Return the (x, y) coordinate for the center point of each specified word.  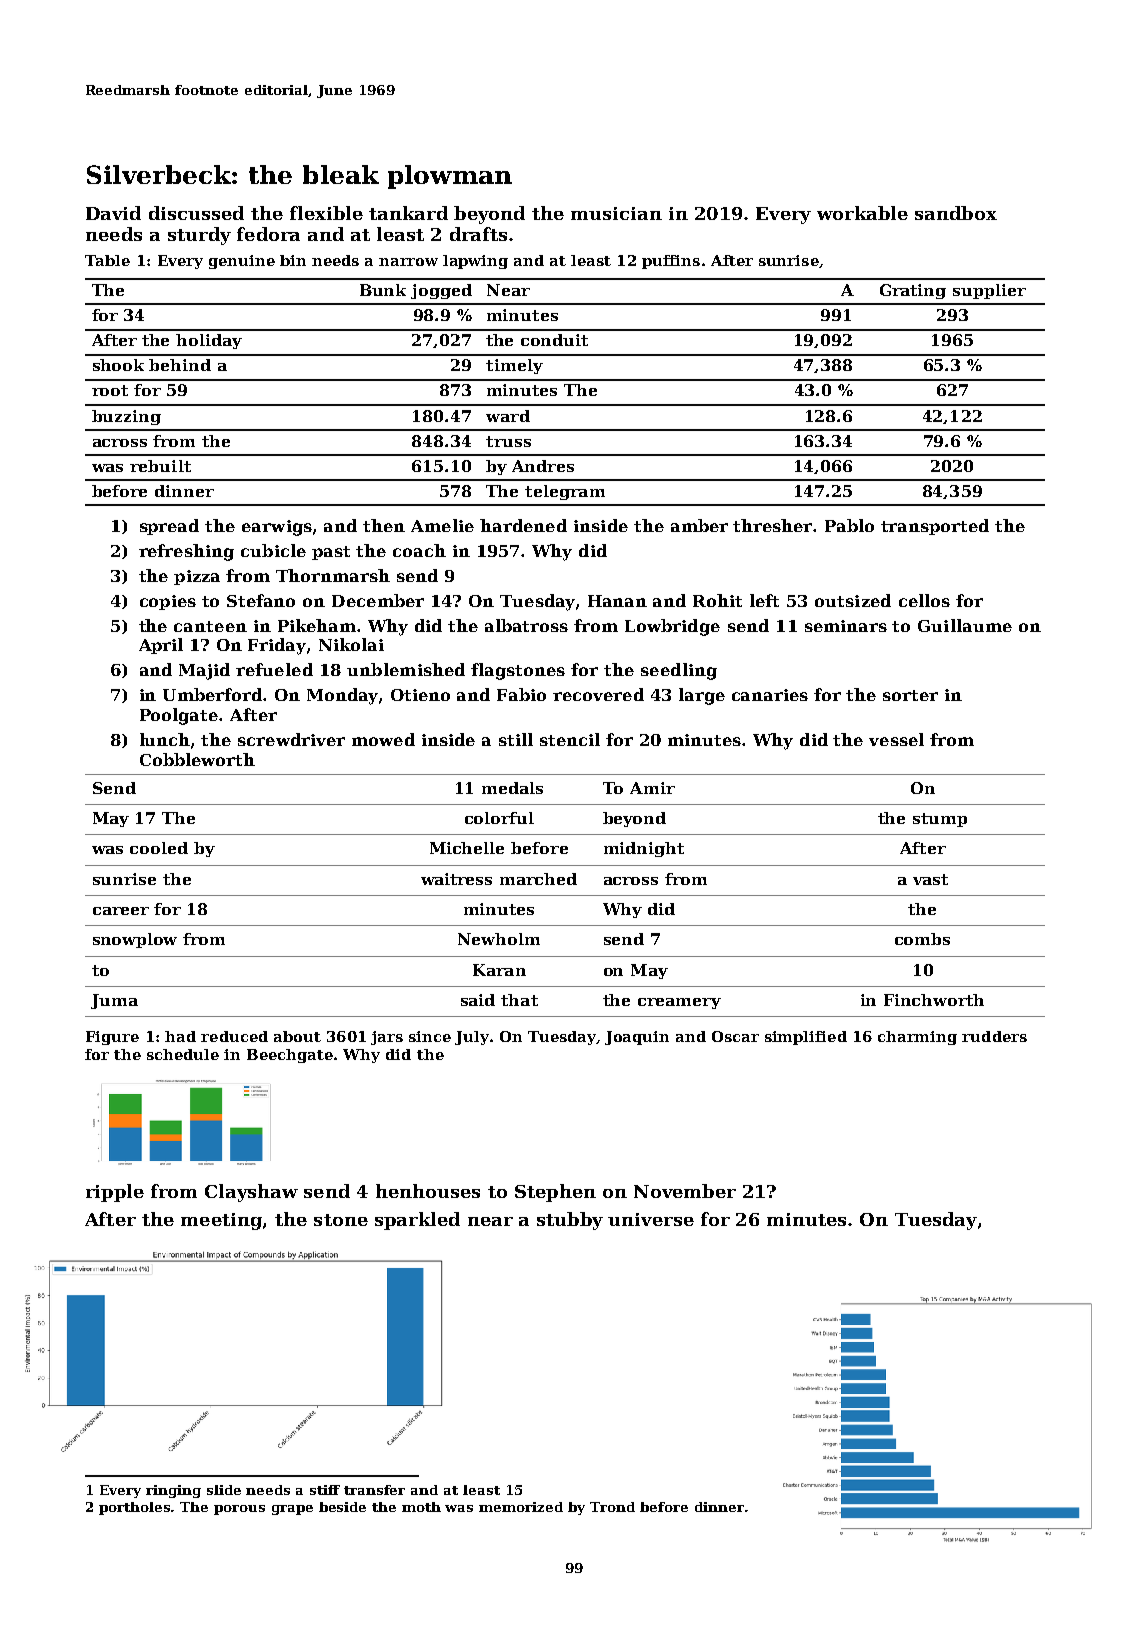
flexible (326, 213)
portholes (135, 1508)
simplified (806, 1038)
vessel (896, 739)
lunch (165, 739)
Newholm (499, 939)
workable (862, 213)
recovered (598, 694)
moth (421, 1507)
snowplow (135, 940)
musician (616, 213)
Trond (612, 1507)
